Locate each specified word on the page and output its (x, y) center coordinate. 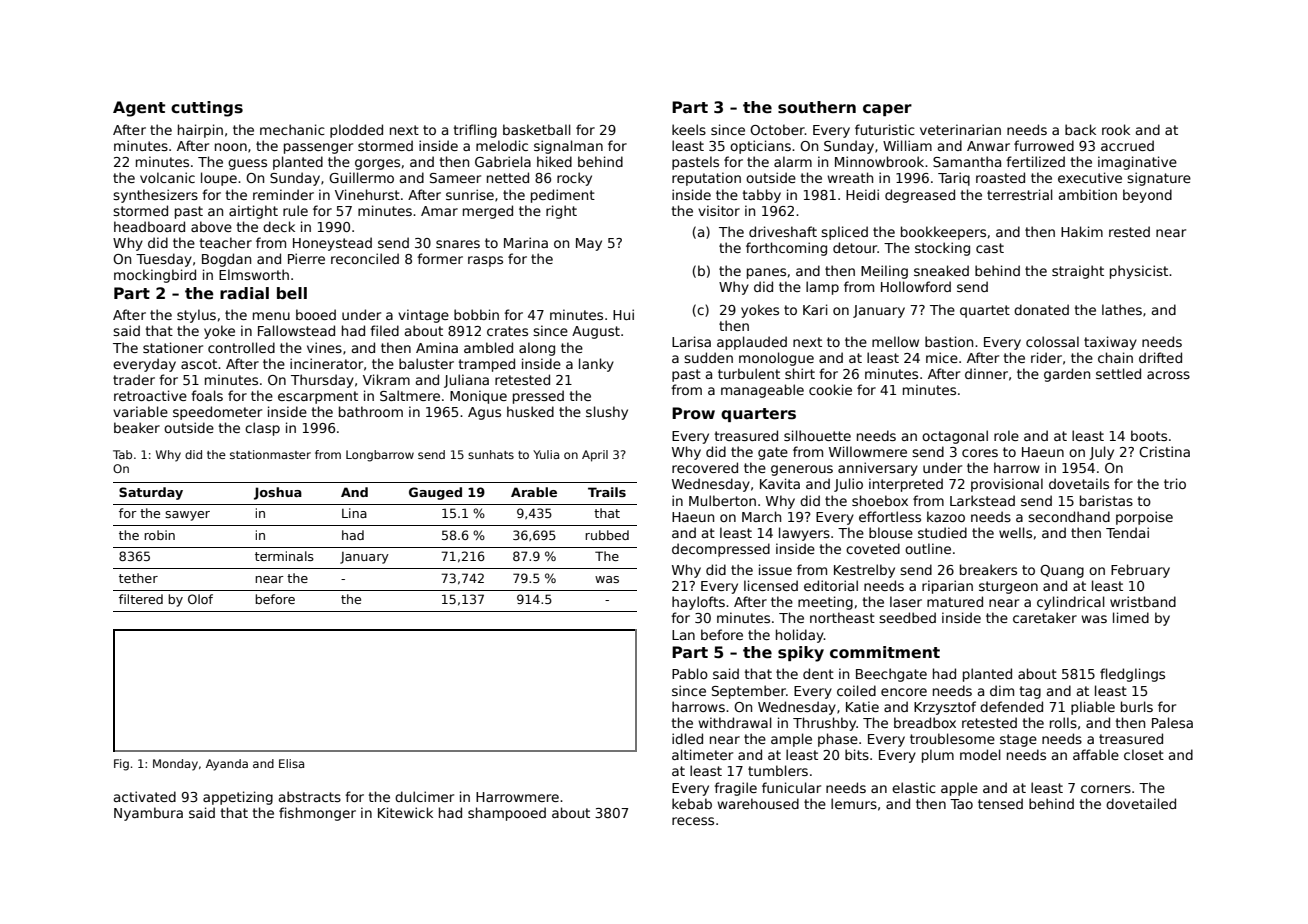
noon (231, 147)
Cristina (1164, 451)
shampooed (507, 814)
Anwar (988, 146)
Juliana (466, 381)
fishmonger (317, 814)
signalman (568, 147)
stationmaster (270, 454)
